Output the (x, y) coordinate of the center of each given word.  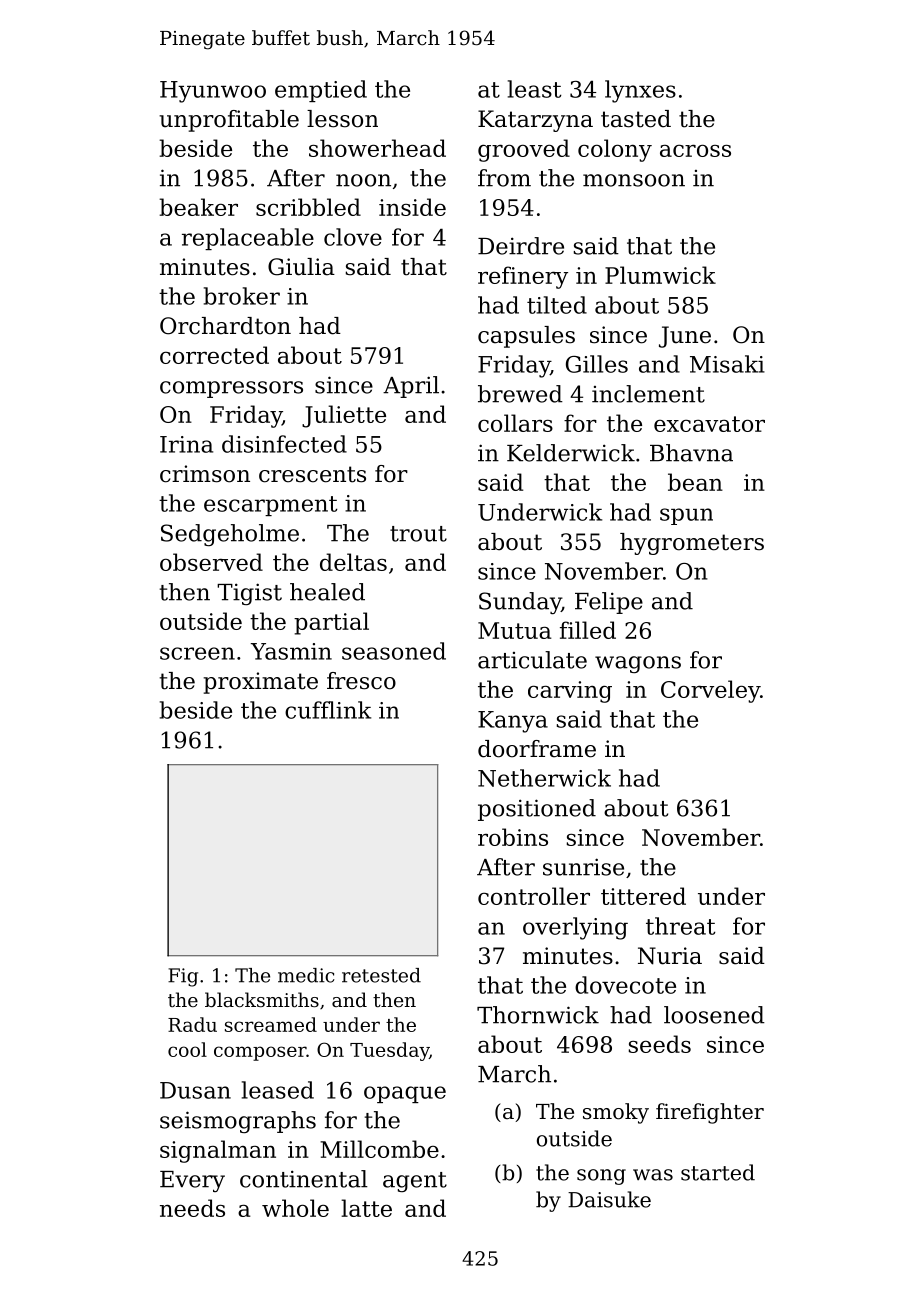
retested (381, 975)
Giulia (301, 267)
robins (513, 837)
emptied (321, 91)
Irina (186, 444)
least (535, 89)
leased (278, 1090)
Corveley (710, 691)
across (695, 150)
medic (306, 975)
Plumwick (660, 275)
